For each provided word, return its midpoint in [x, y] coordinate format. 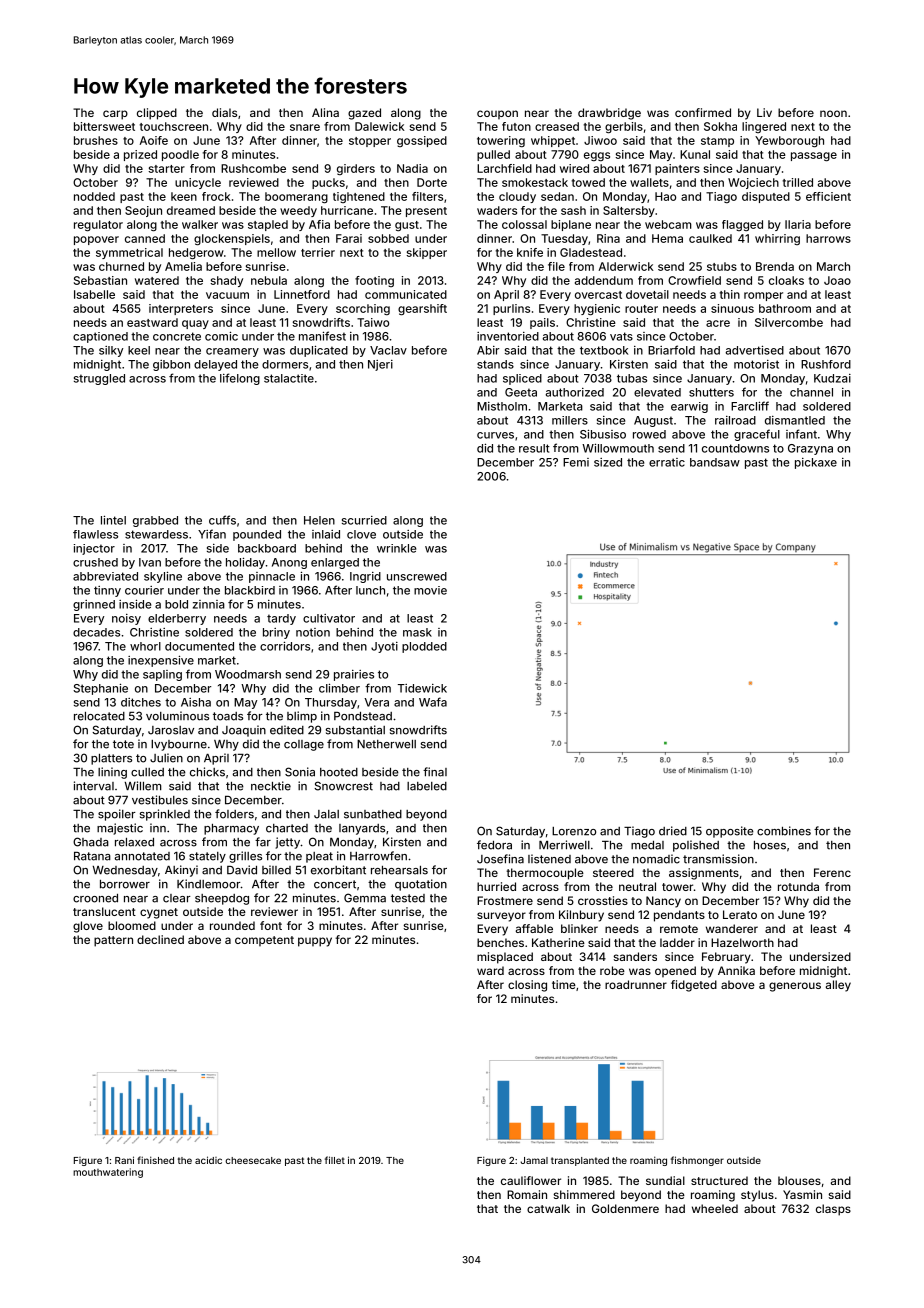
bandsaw [715, 462]
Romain [527, 1194]
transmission [718, 859]
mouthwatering [108, 1173]
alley [838, 986]
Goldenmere [625, 1208]
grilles [245, 857]
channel [811, 392]
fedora [494, 845]
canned [145, 238]
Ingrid [365, 577]
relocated [99, 716]
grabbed [155, 521]
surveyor [501, 917]
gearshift [422, 310]
